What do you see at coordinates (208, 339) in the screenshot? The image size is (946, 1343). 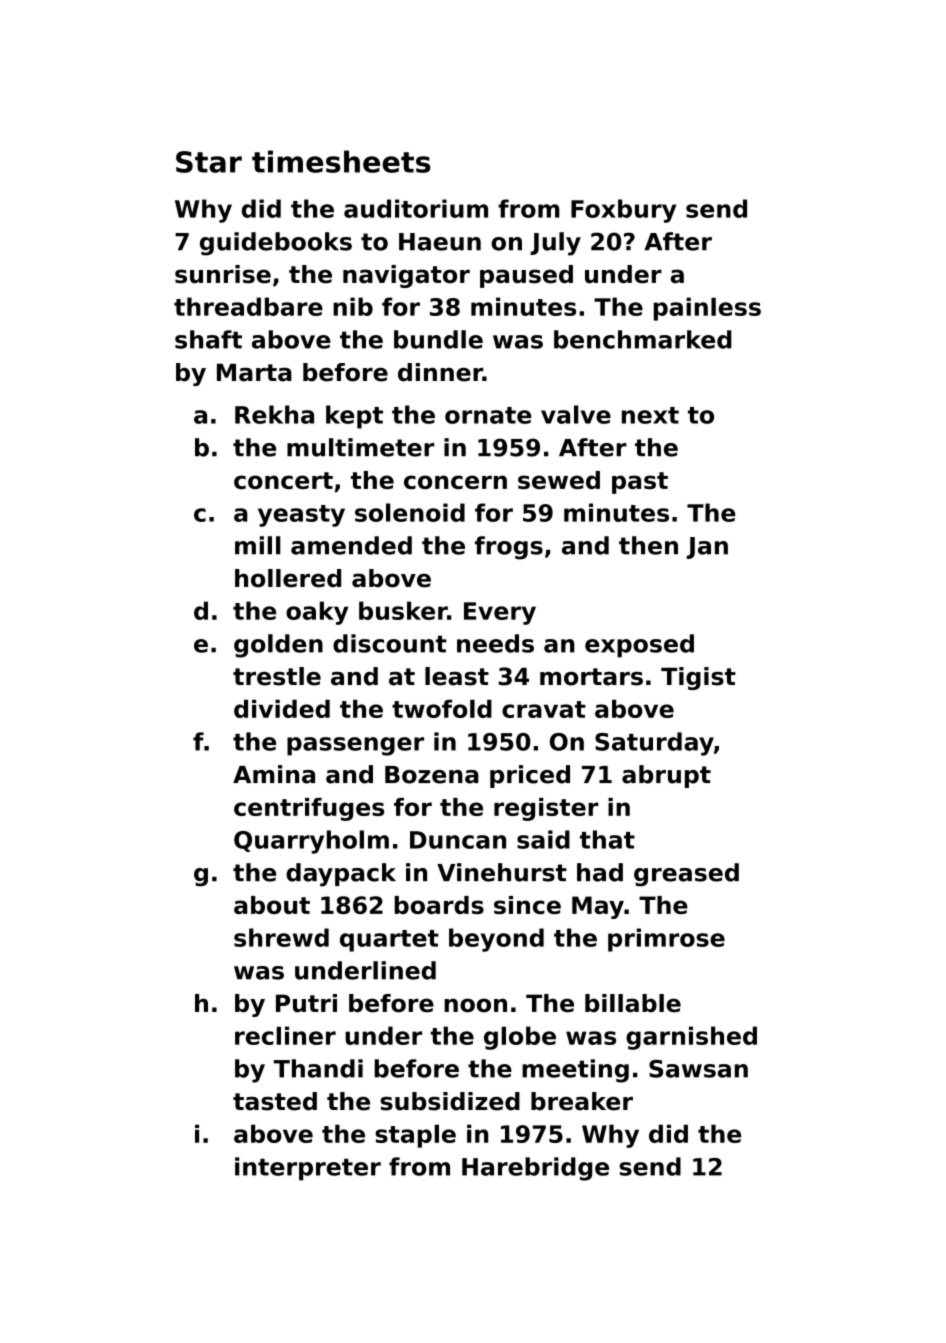 I see `shaft` at bounding box center [208, 339].
